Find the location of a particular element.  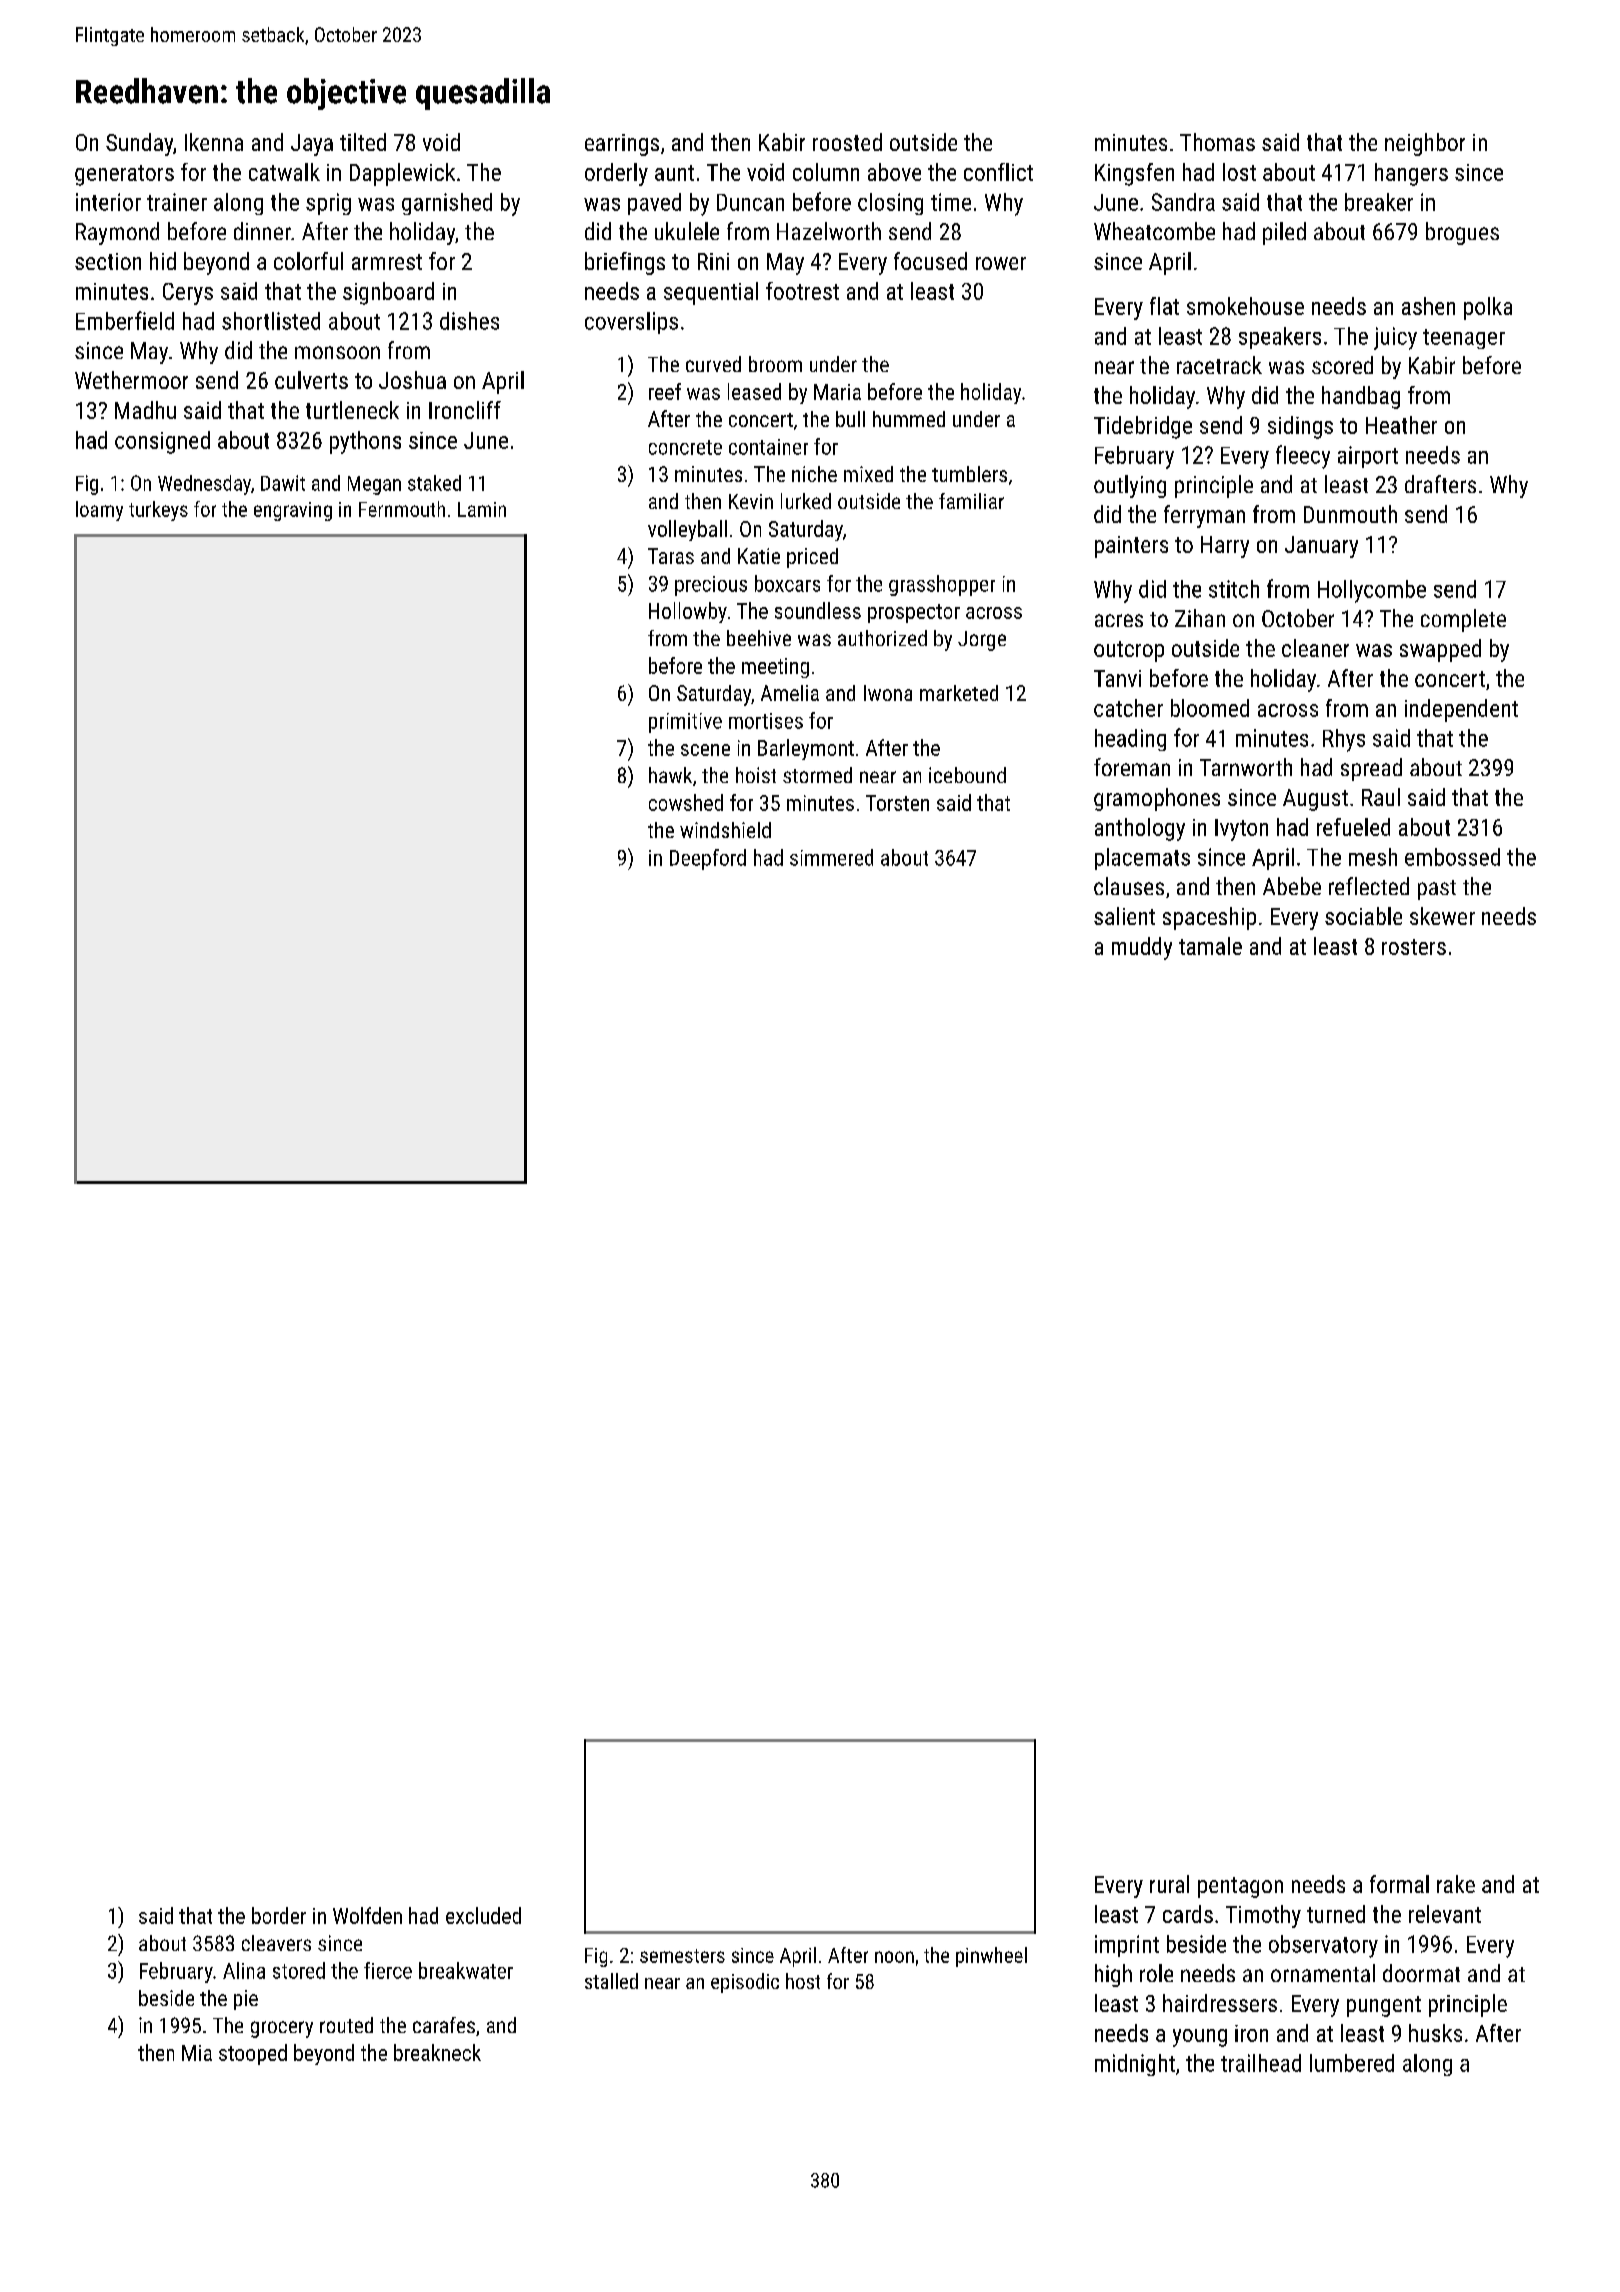

breakneck is located at coordinates (437, 2052).
